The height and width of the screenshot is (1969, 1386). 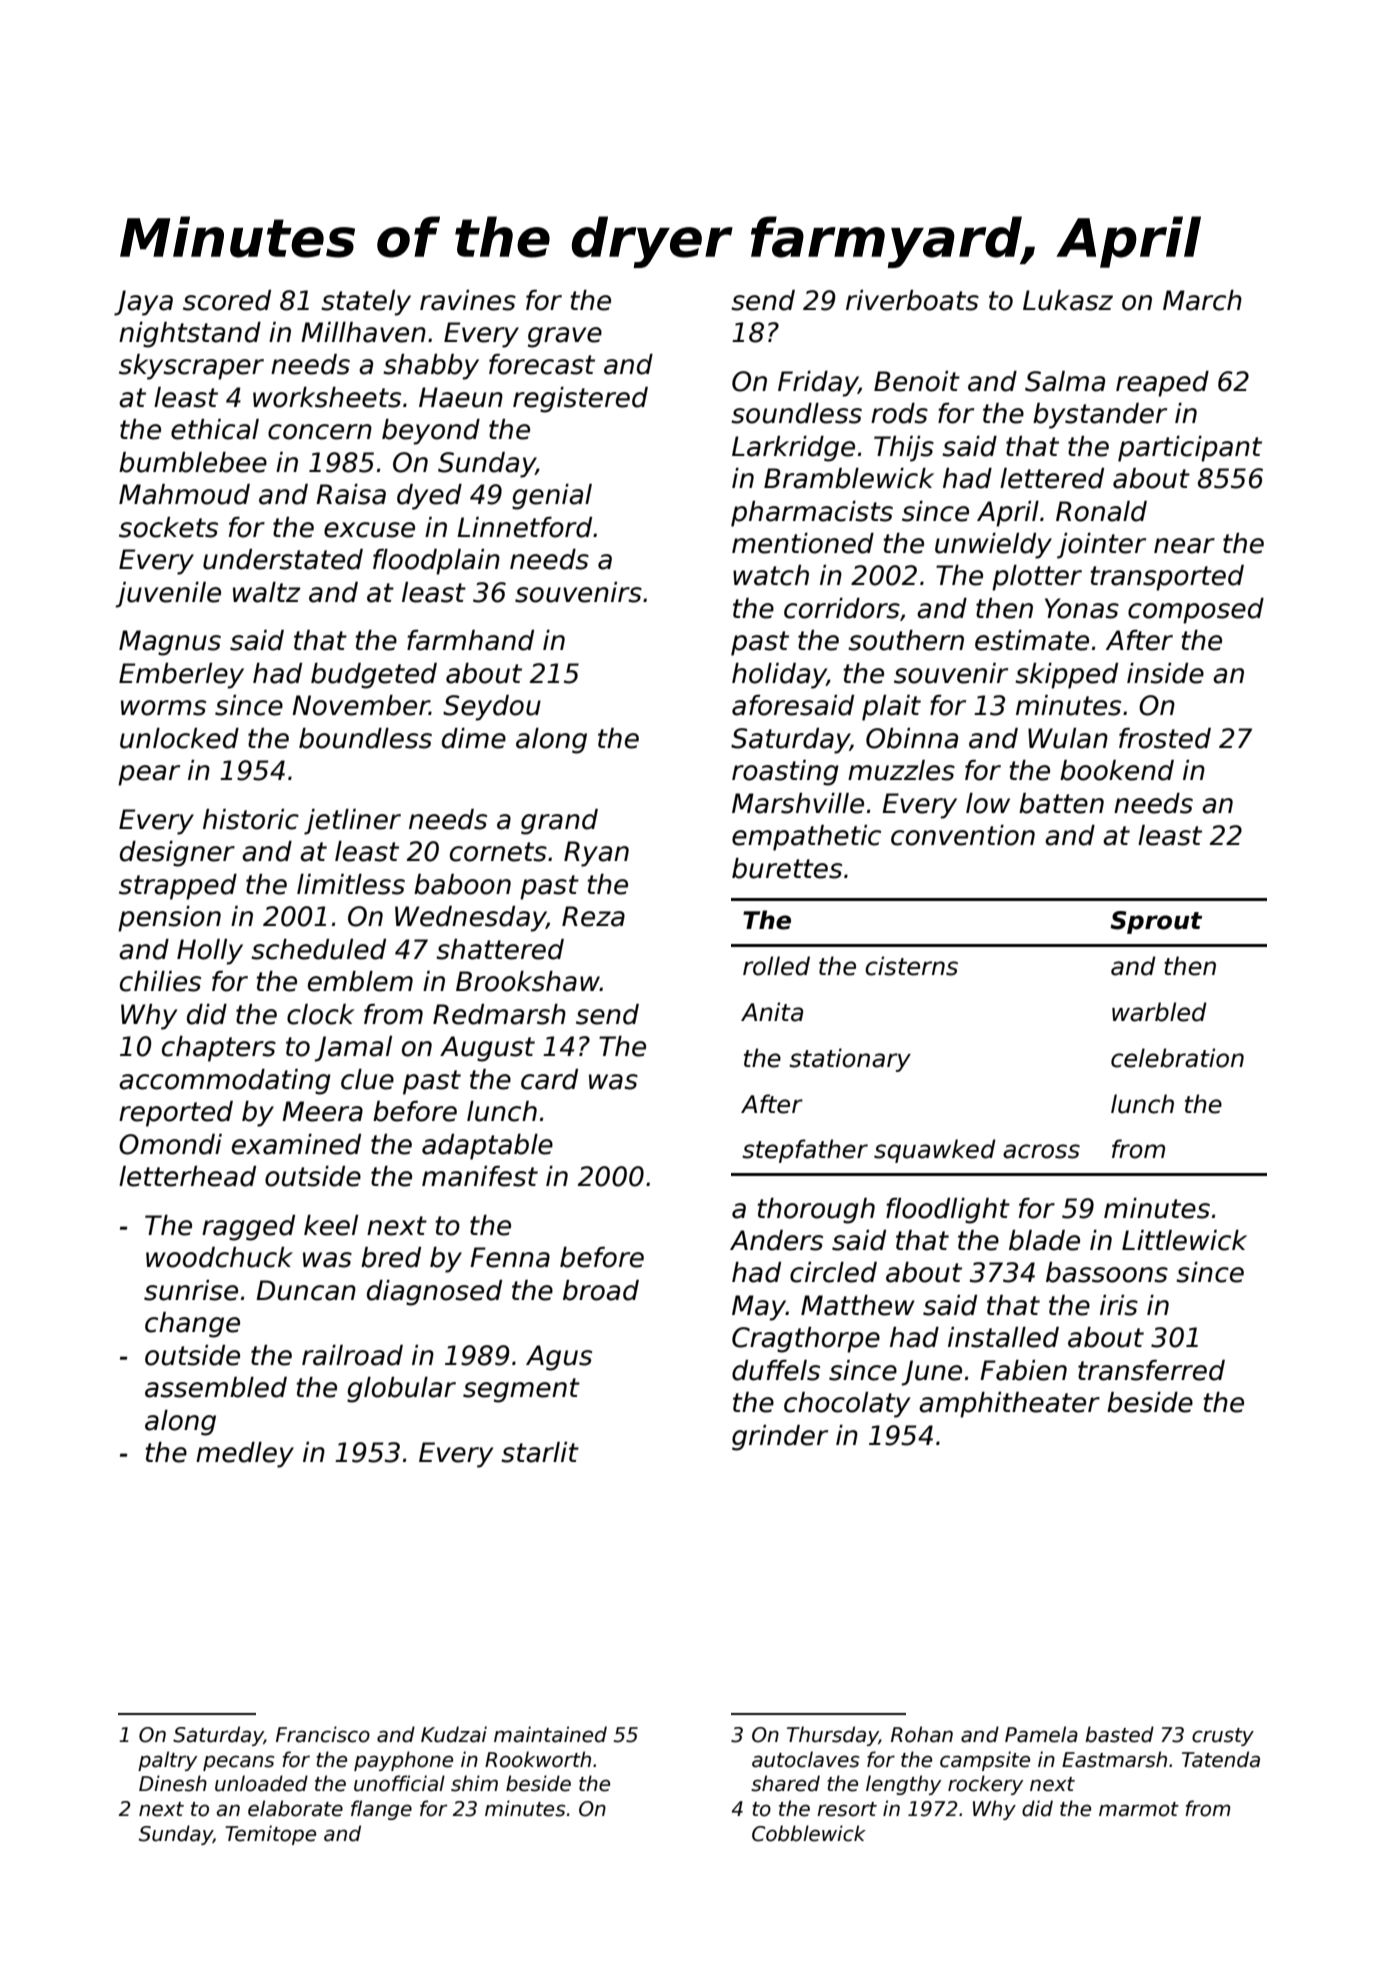 I want to click on Mahmoud, so click(x=184, y=494).
